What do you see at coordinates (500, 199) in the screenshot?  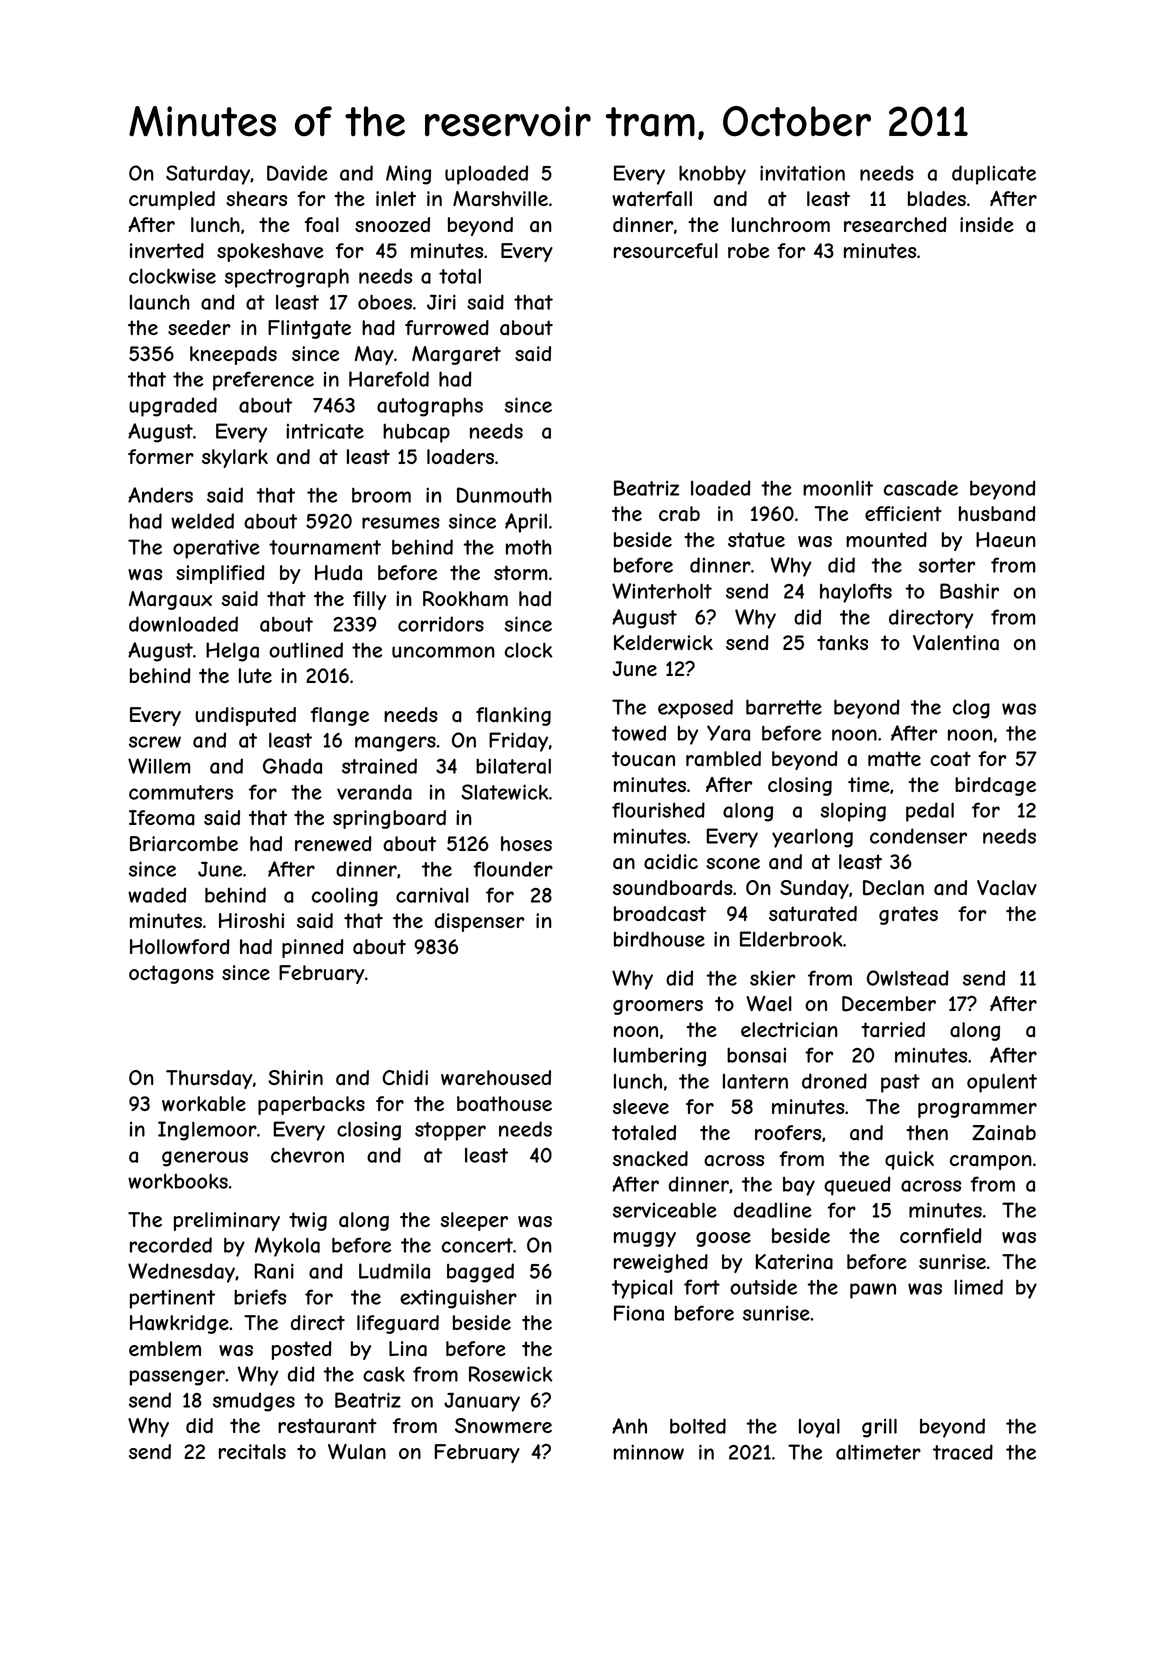 I see `Marshville` at bounding box center [500, 199].
